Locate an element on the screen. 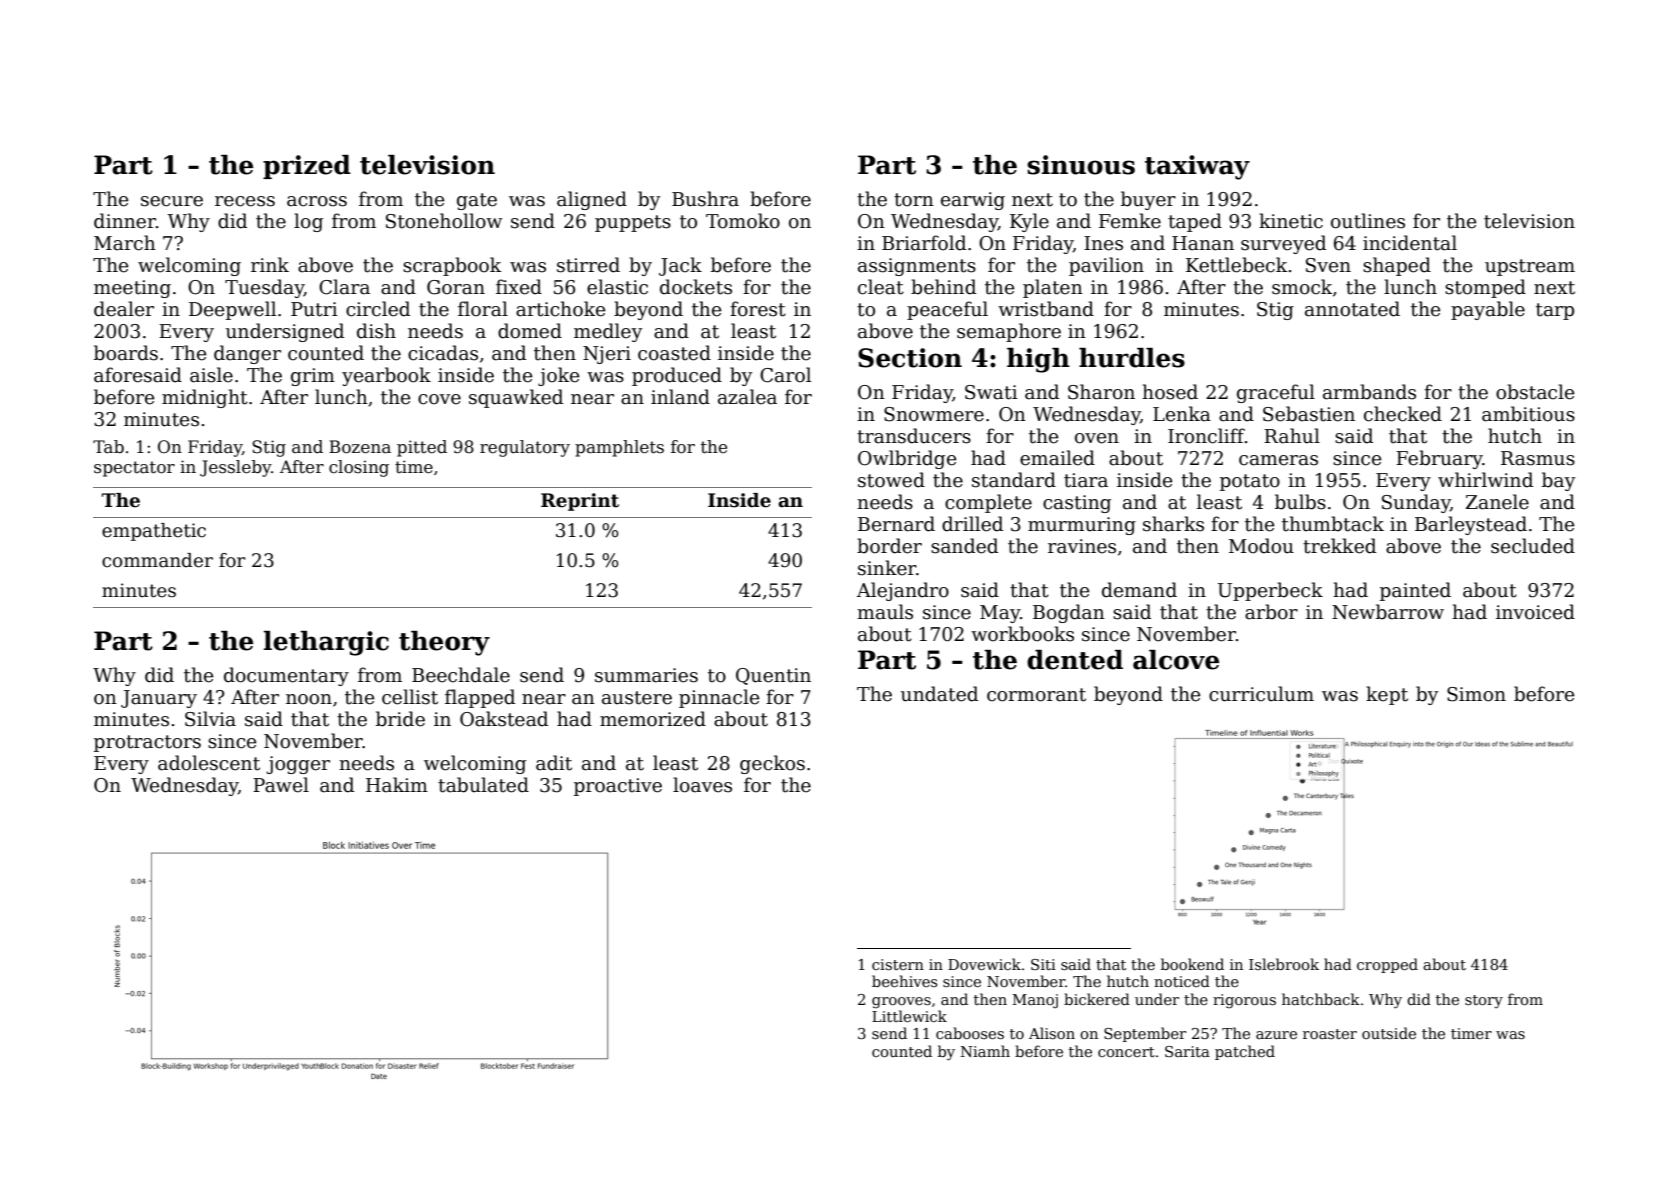  taxiway is located at coordinates (1197, 167).
